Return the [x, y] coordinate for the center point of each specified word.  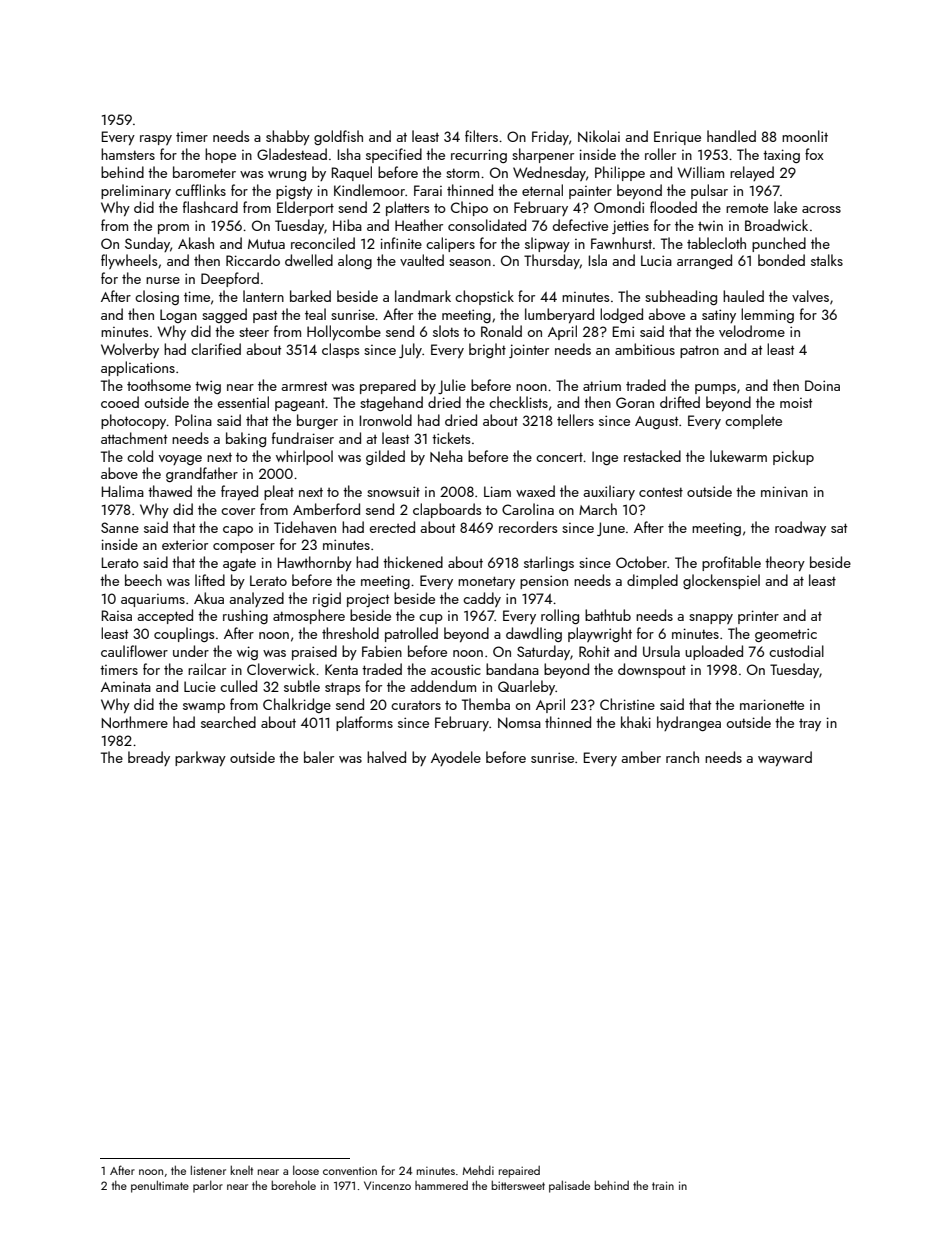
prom [173, 229]
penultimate [160, 1186]
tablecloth [716, 243]
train [663, 1185]
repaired [519, 1172]
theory [785, 563]
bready [149, 758]
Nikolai [599, 136]
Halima [123, 491]
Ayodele [456, 758]
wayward [785, 758]
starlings [549, 563]
